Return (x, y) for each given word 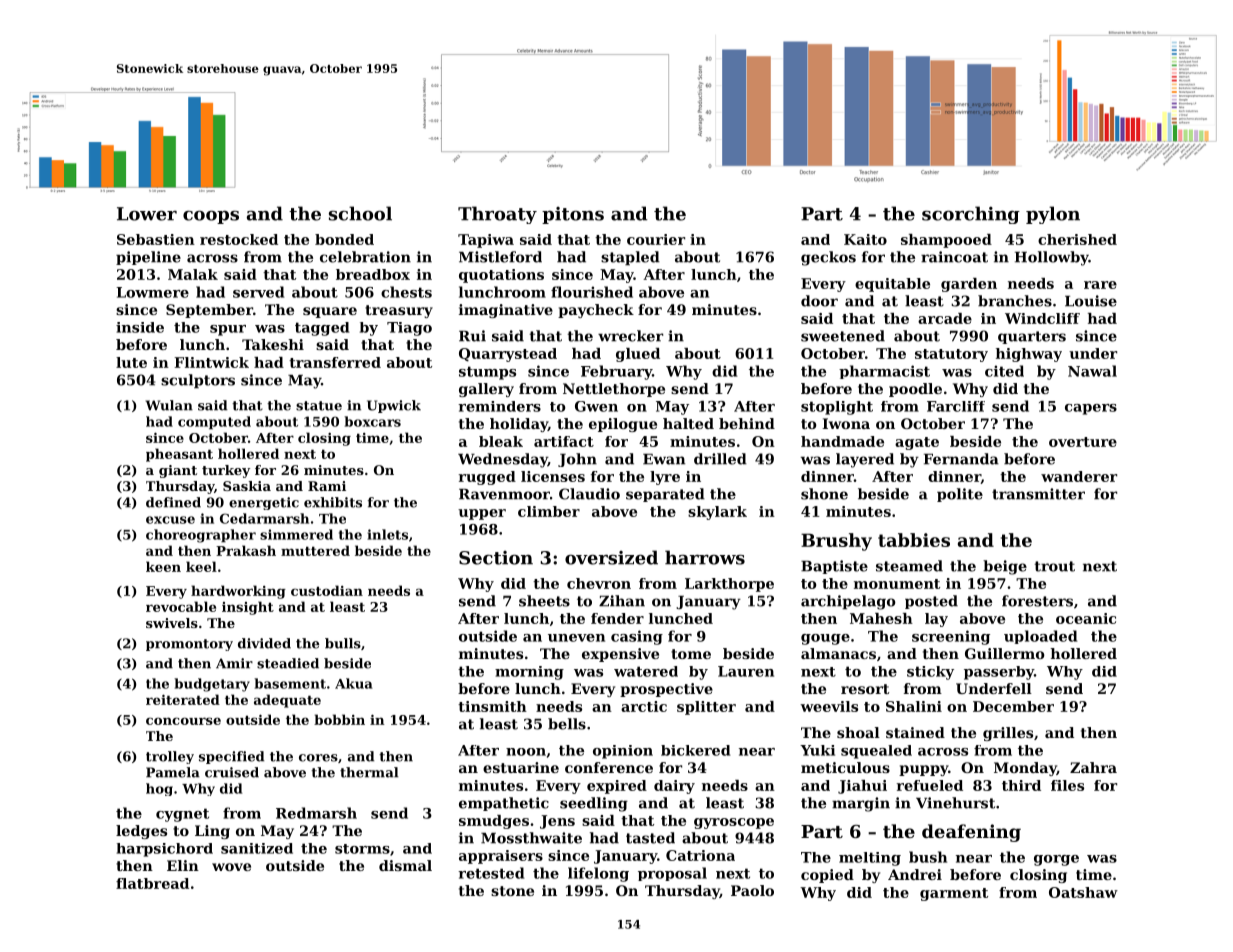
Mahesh (881, 618)
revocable (181, 606)
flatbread (152, 883)
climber (549, 511)
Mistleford (500, 257)
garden (969, 285)
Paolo (752, 890)
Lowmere (152, 292)
